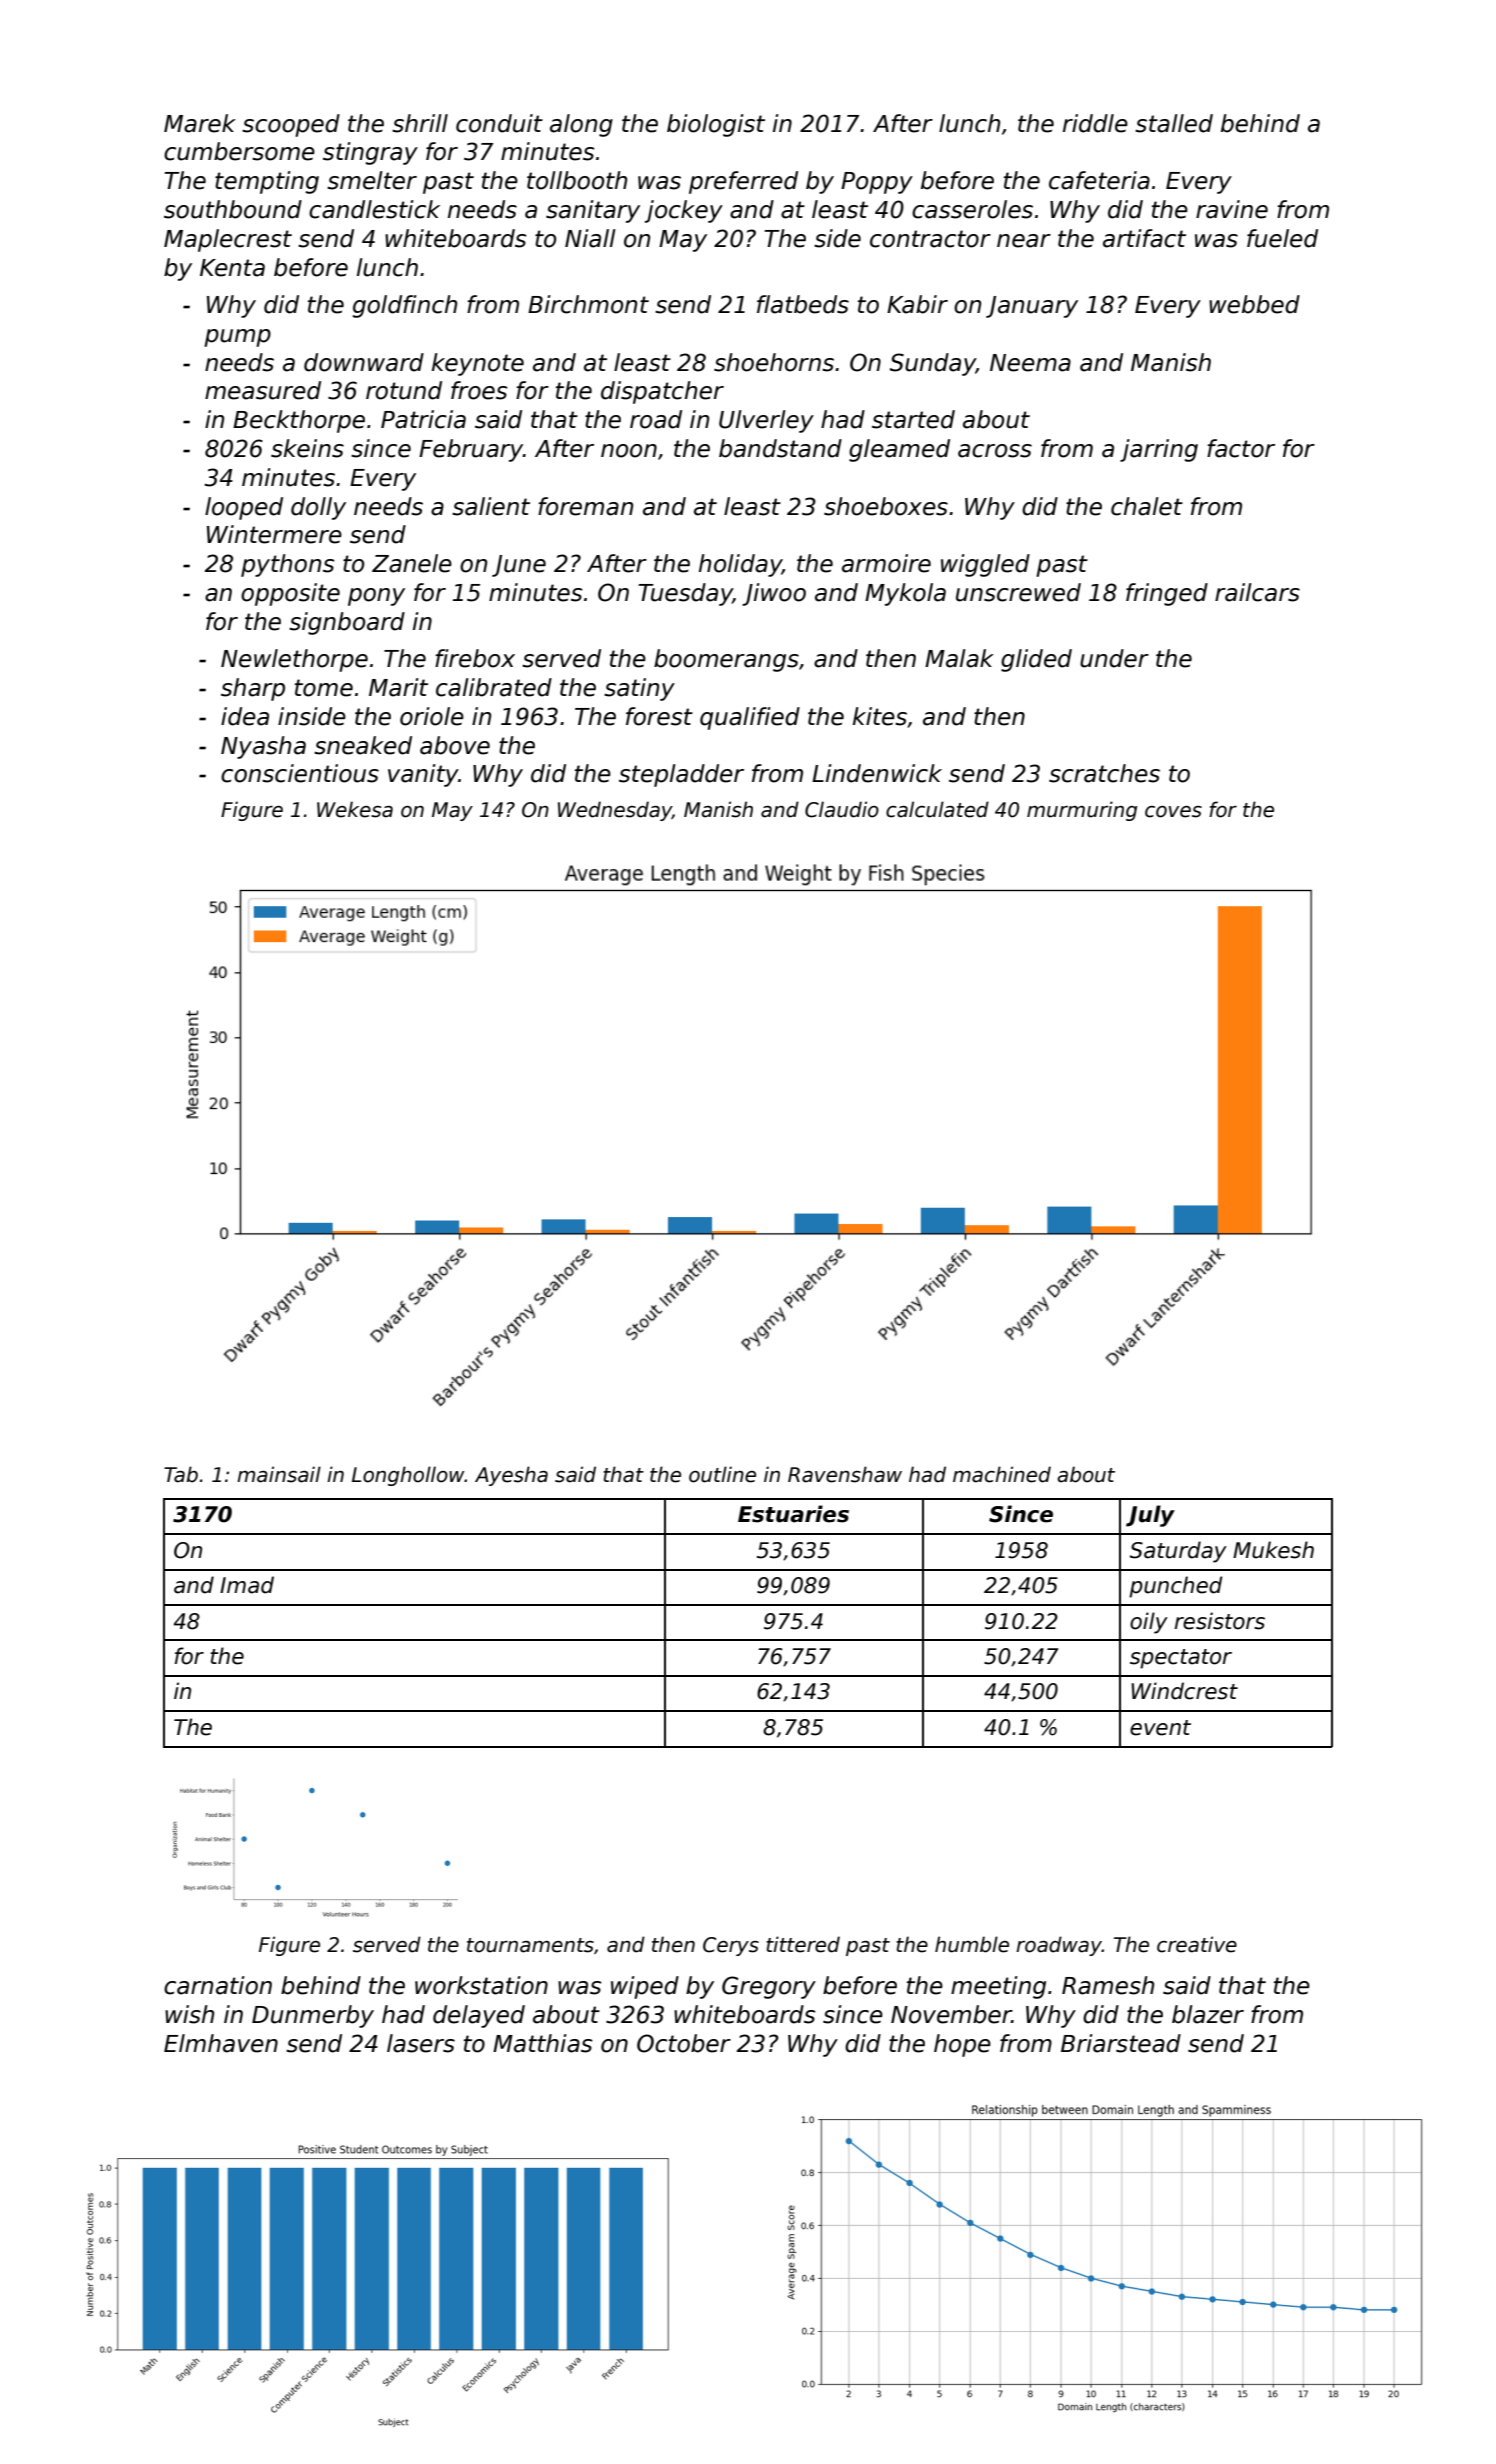 The height and width of the page is (2464, 1496). I want to click on along, so click(581, 125).
